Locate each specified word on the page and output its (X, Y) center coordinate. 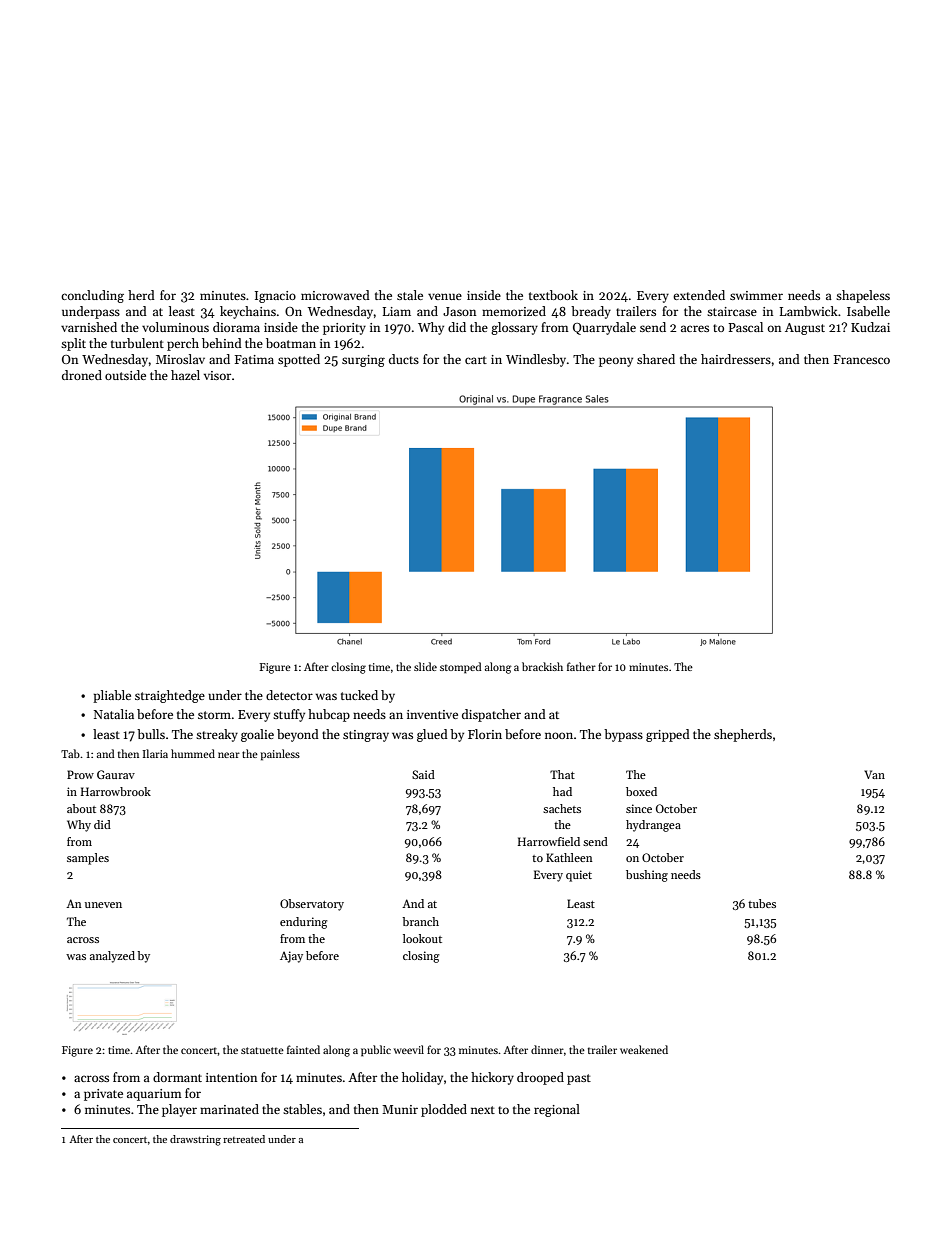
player (179, 1110)
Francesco (862, 359)
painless (280, 755)
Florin (485, 734)
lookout (422, 938)
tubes (762, 903)
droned (82, 375)
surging (363, 361)
